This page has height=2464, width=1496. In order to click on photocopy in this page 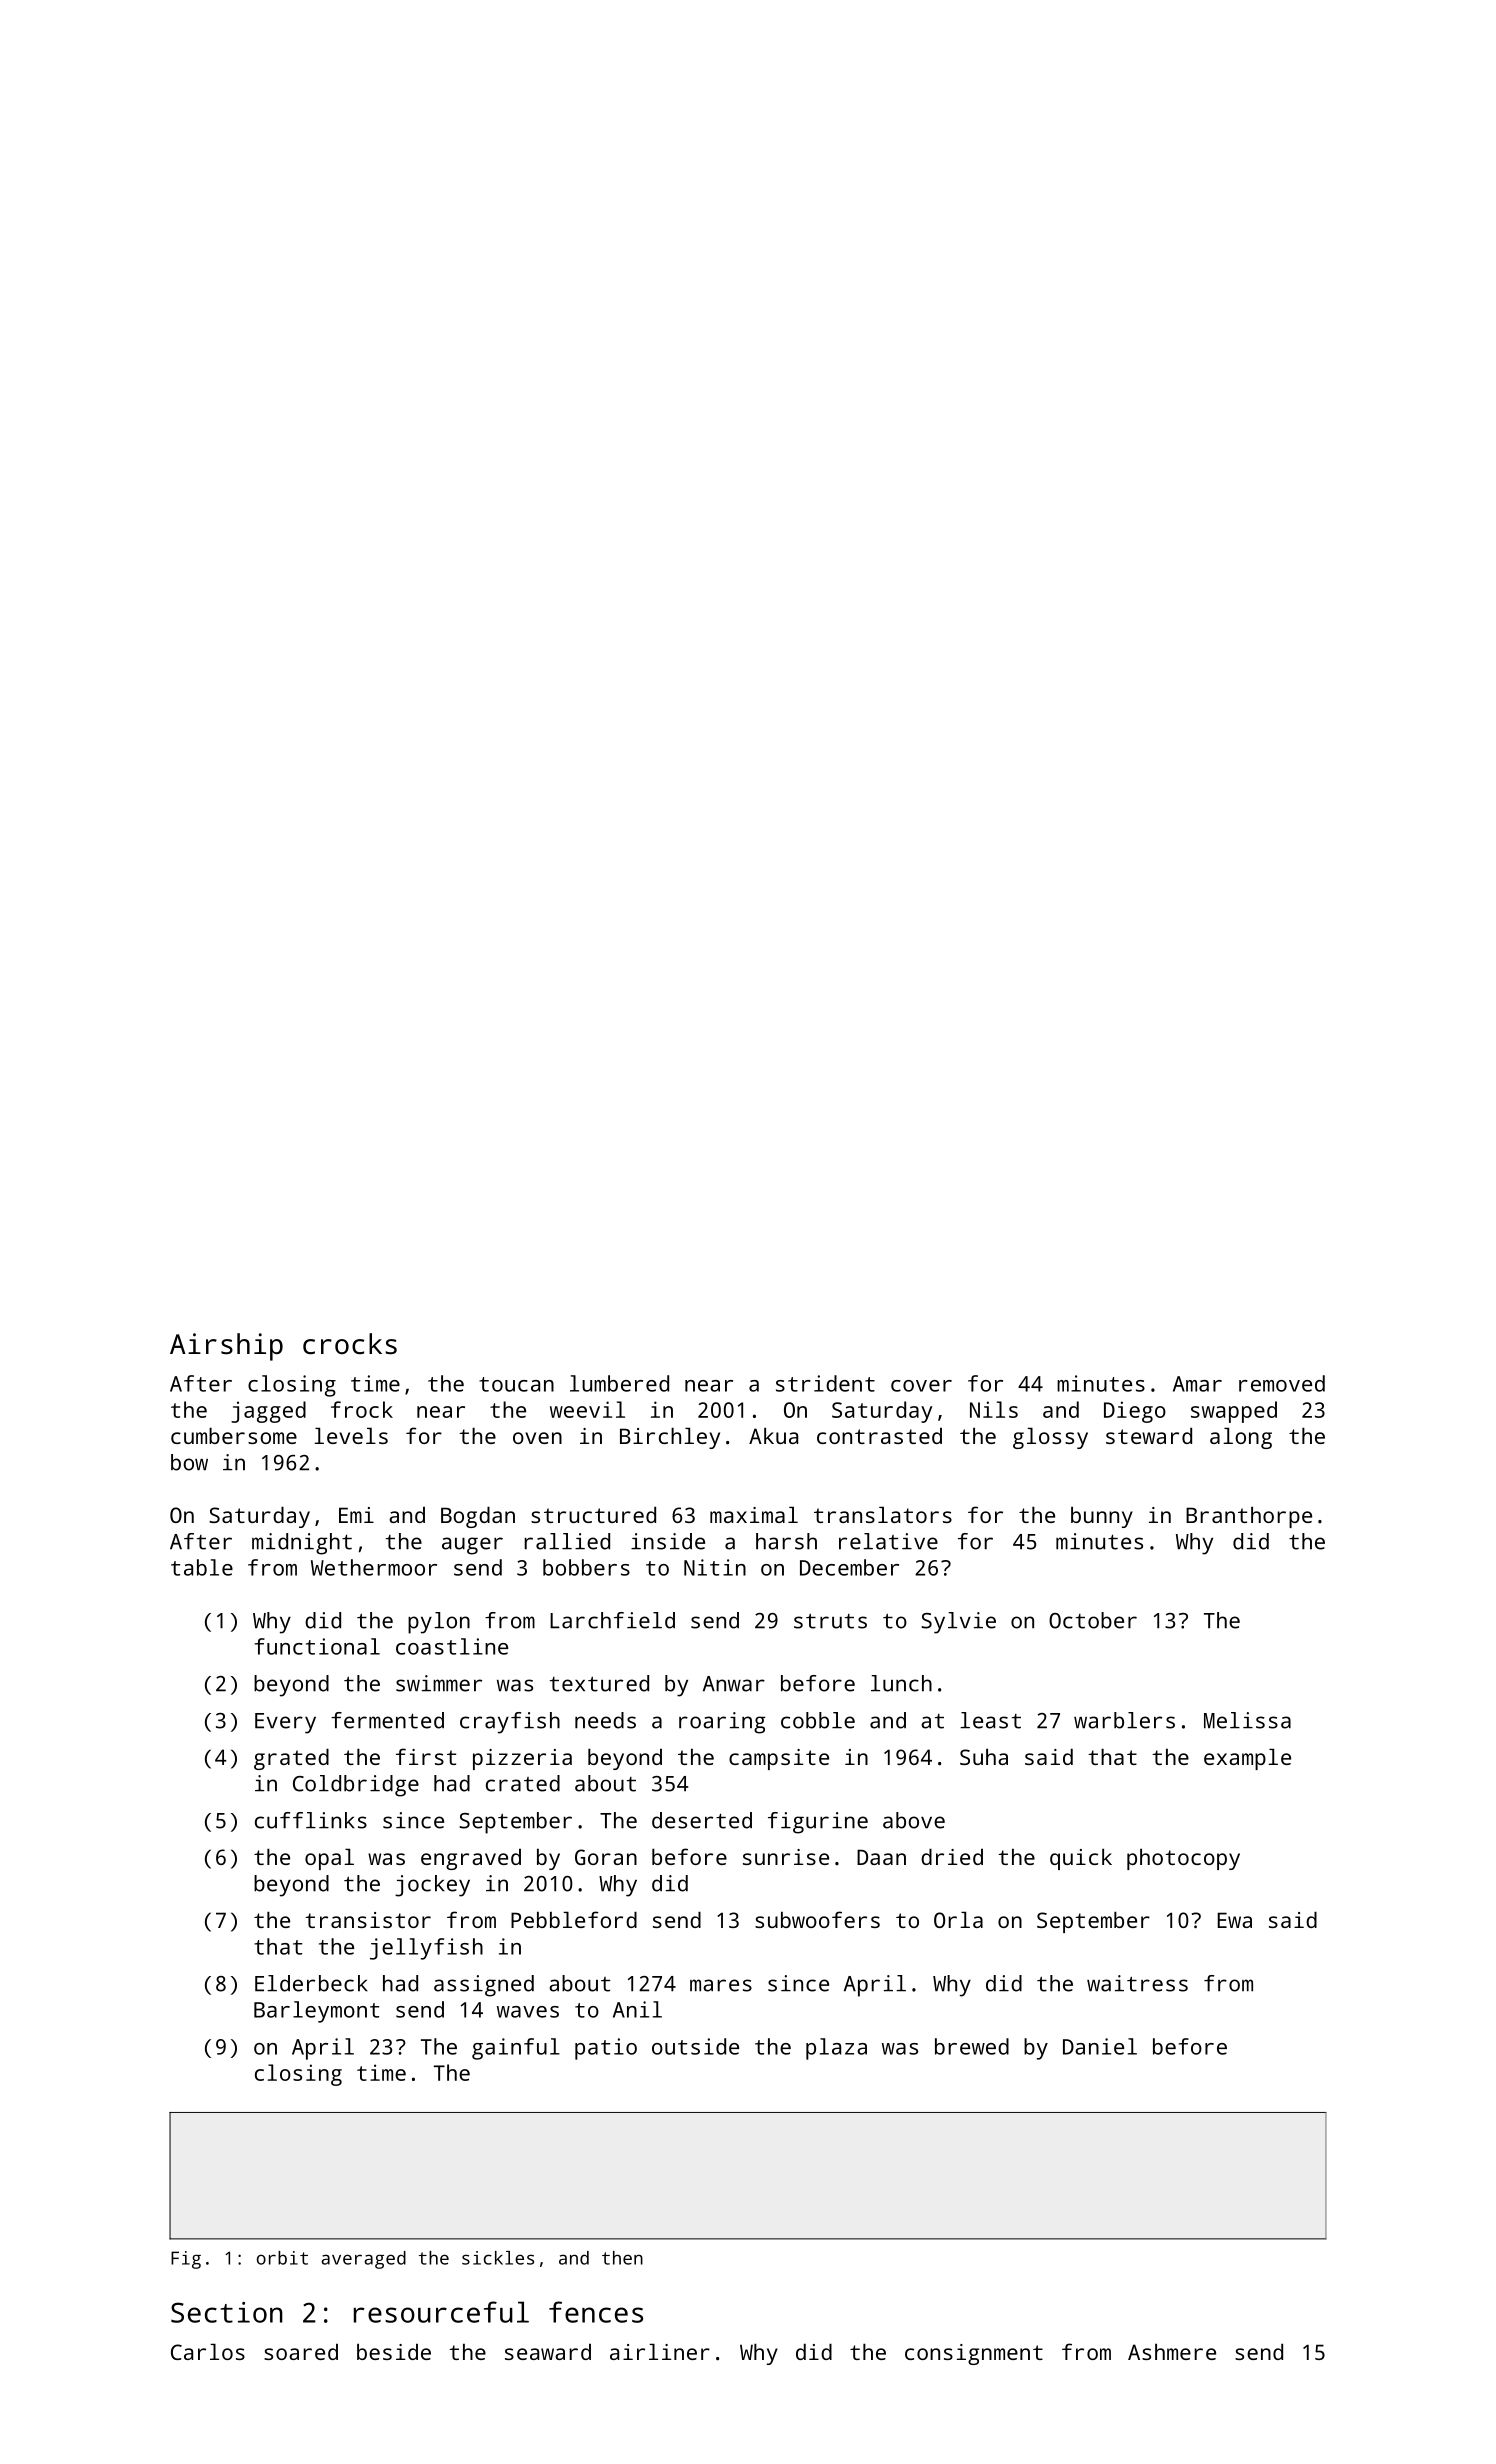, I will do `click(1183, 1859)`.
